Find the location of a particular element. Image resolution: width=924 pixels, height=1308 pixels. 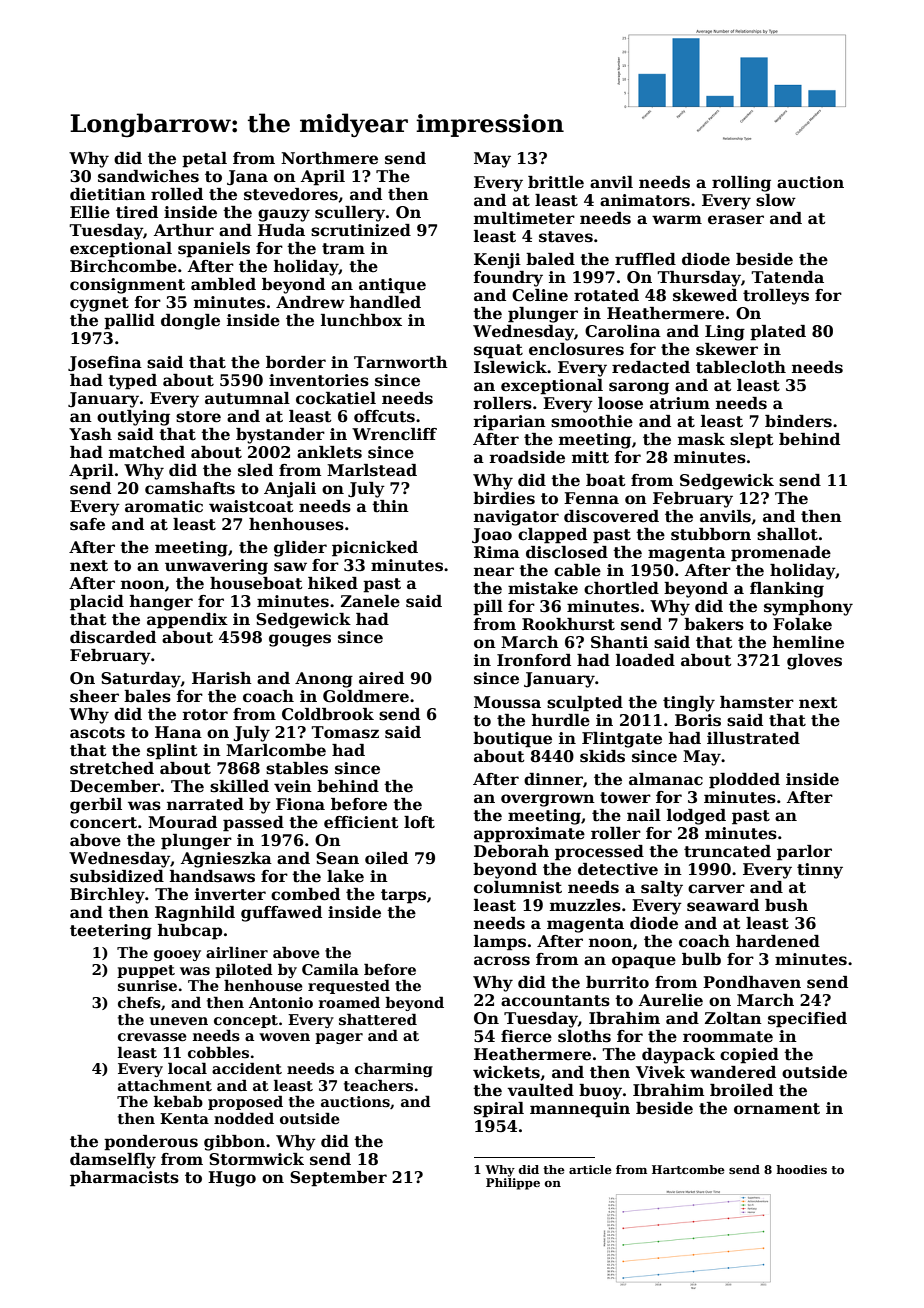

Hugo is located at coordinates (232, 1179).
